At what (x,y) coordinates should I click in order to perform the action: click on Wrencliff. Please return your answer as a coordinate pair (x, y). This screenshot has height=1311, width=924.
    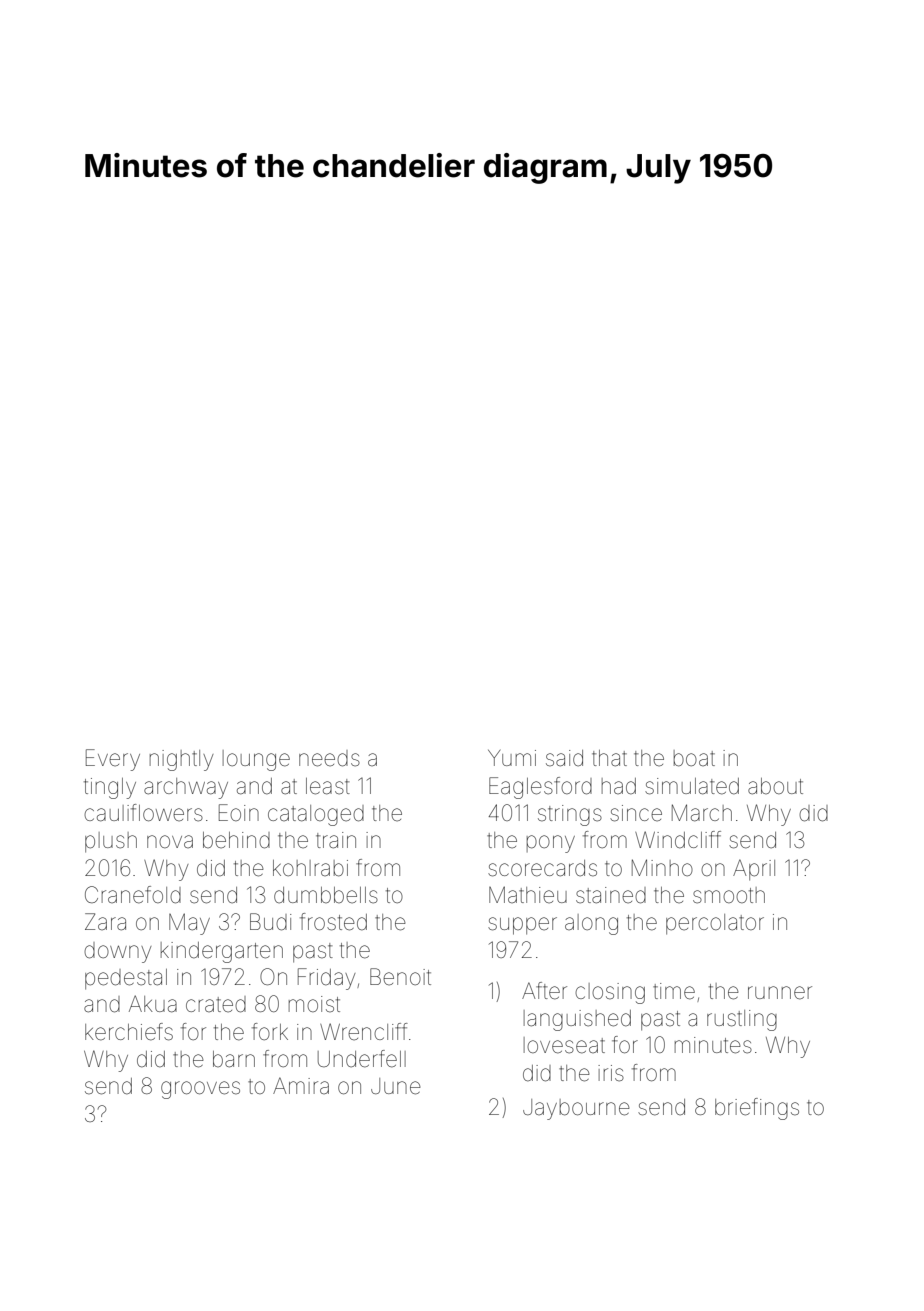
    Looking at the image, I should click on (364, 1032).
